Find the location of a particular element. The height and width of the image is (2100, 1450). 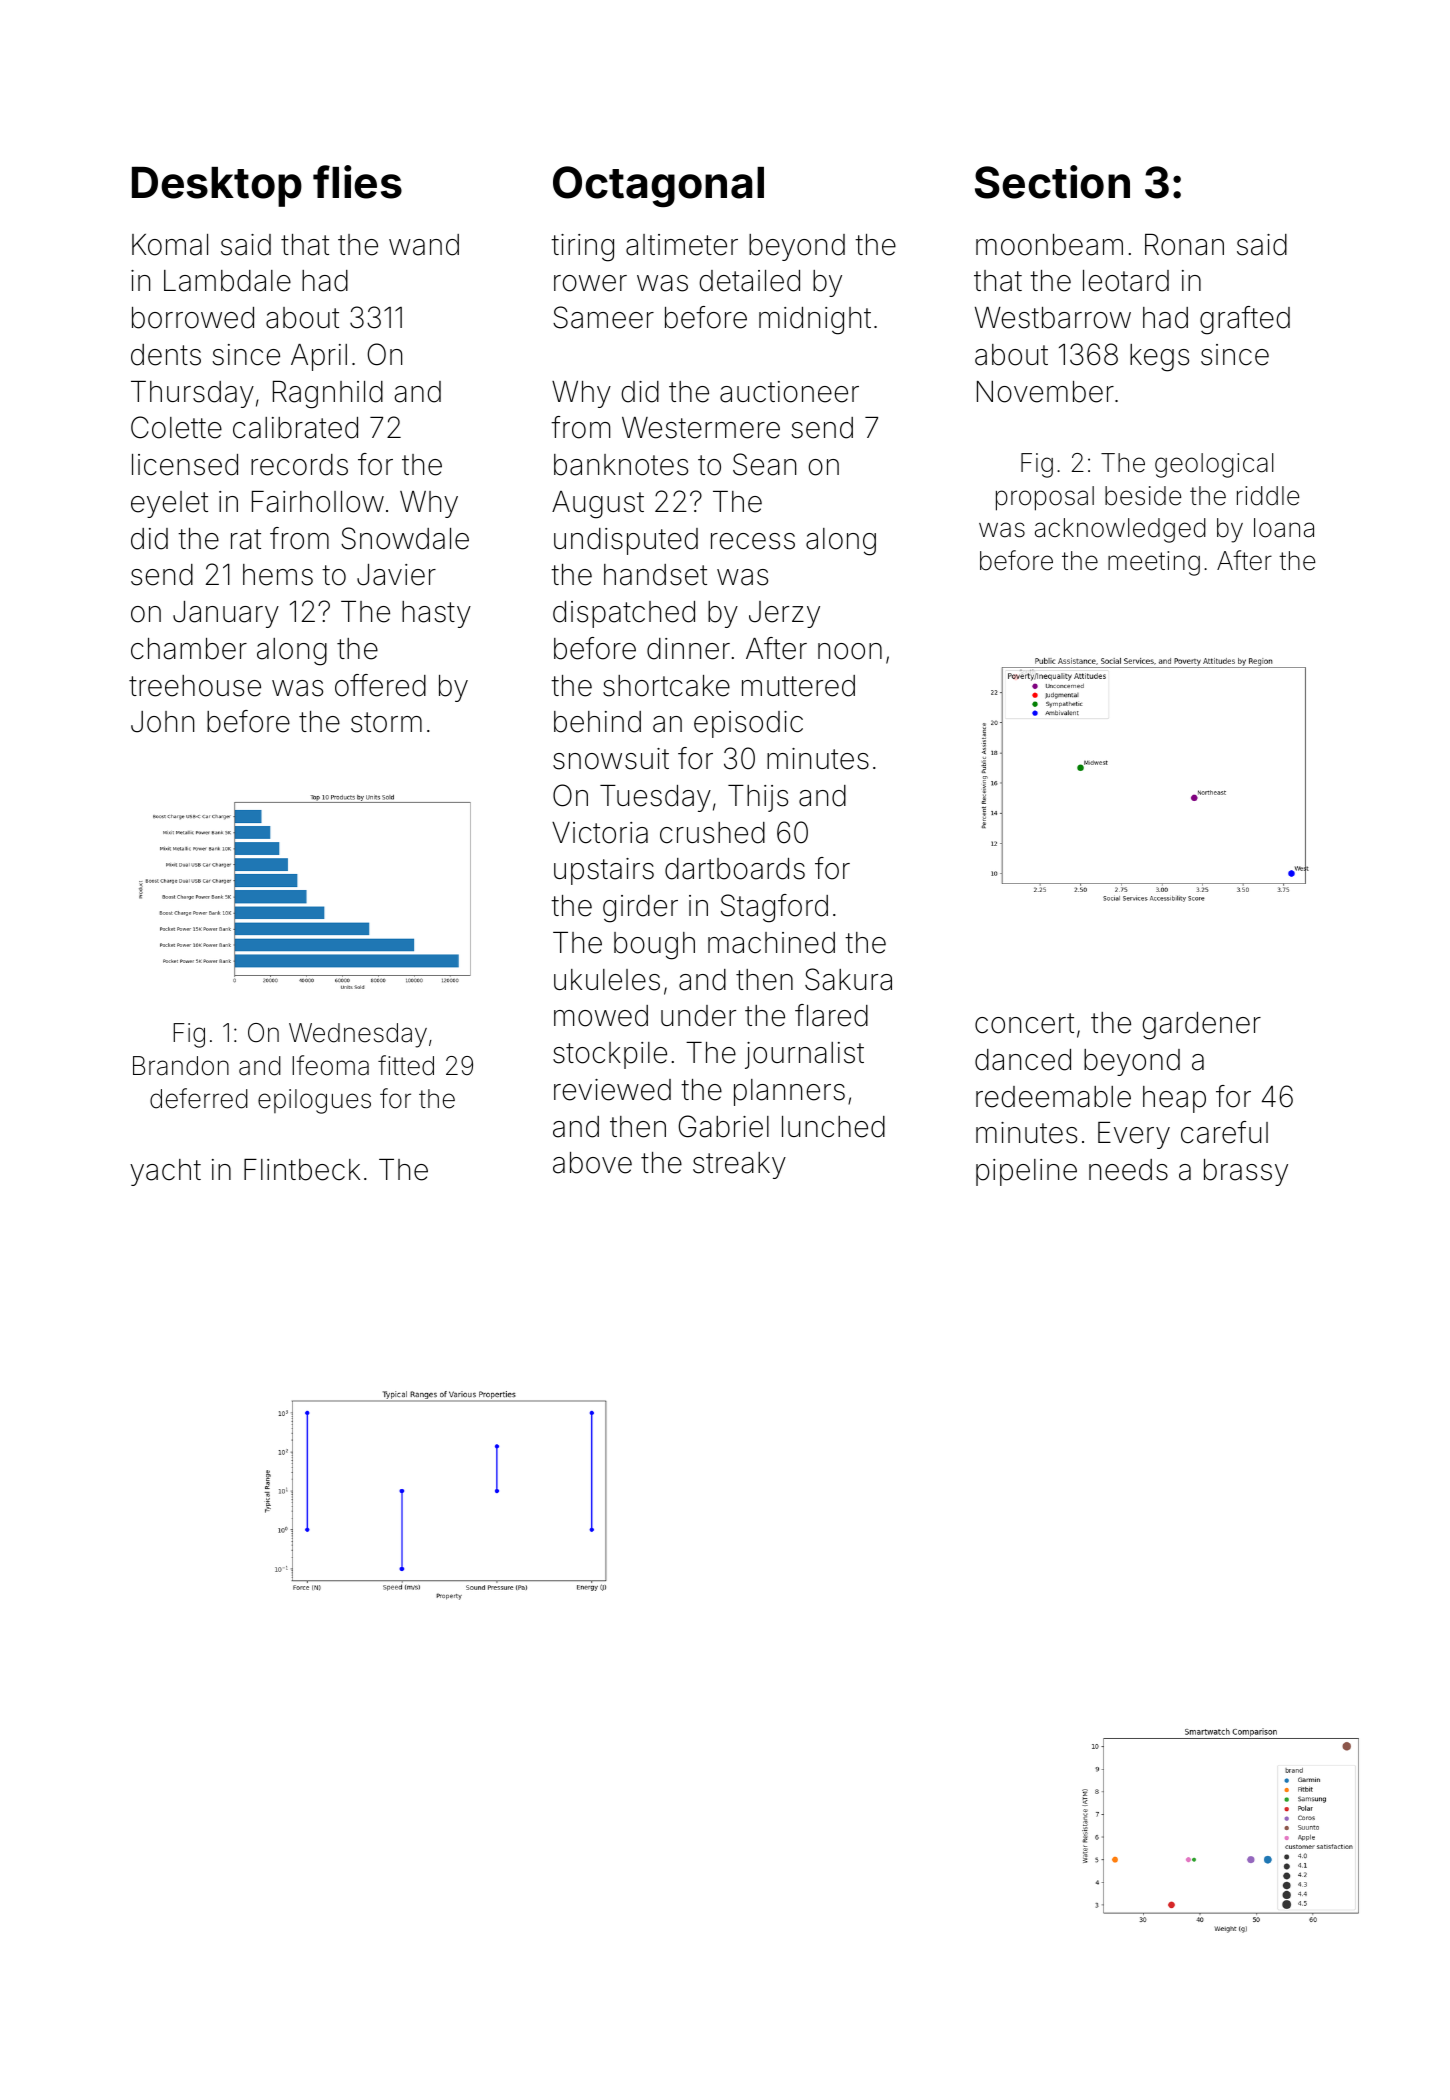

Section is located at coordinates (1052, 182).
